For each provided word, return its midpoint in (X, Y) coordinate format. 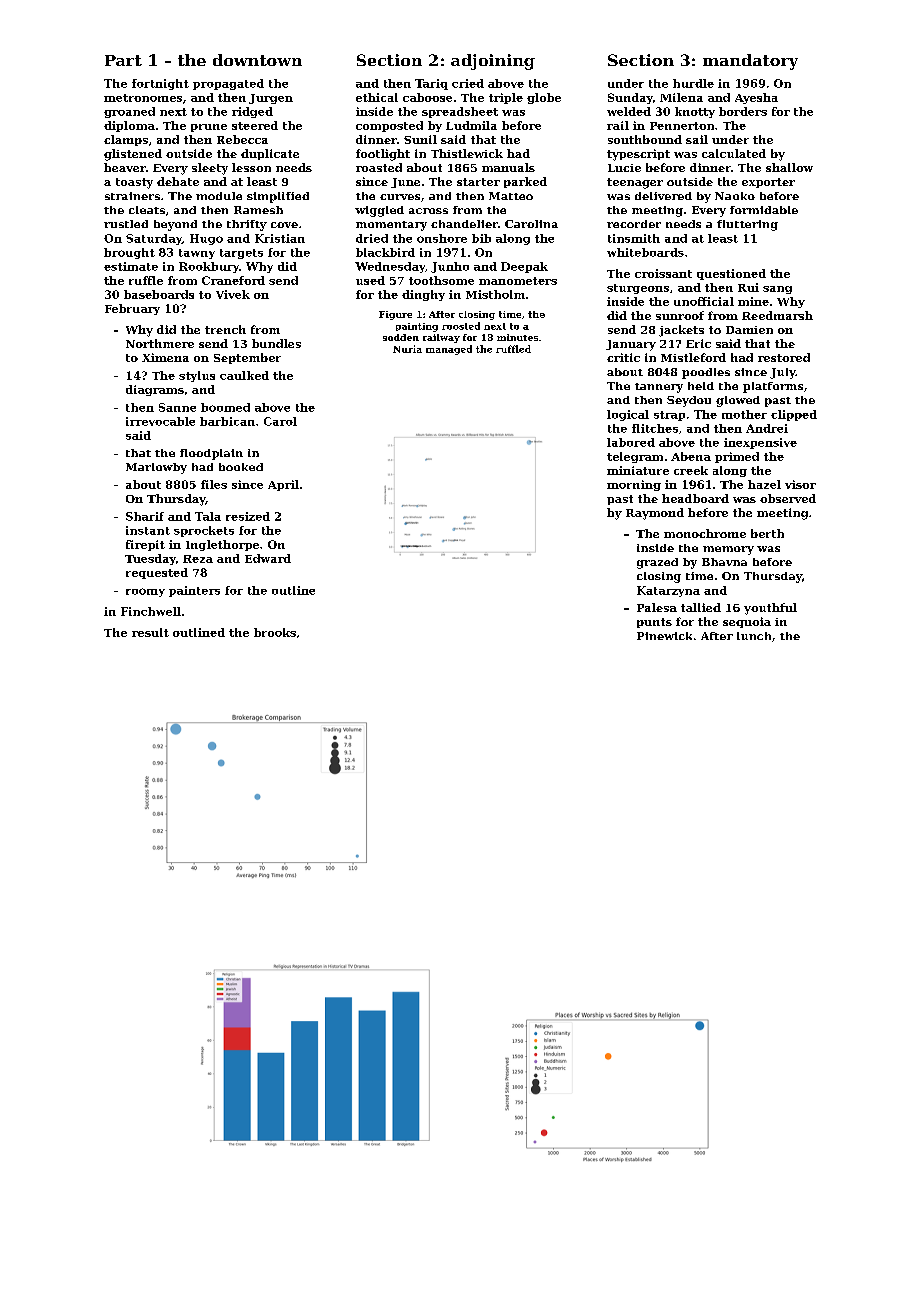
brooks (275, 632)
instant (148, 530)
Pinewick (664, 636)
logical (628, 415)
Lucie (624, 168)
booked (241, 467)
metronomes (143, 98)
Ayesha (756, 98)
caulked (244, 375)
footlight (383, 155)
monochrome (705, 533)
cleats (147, 210)
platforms (773, 387)
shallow (789, 167)
